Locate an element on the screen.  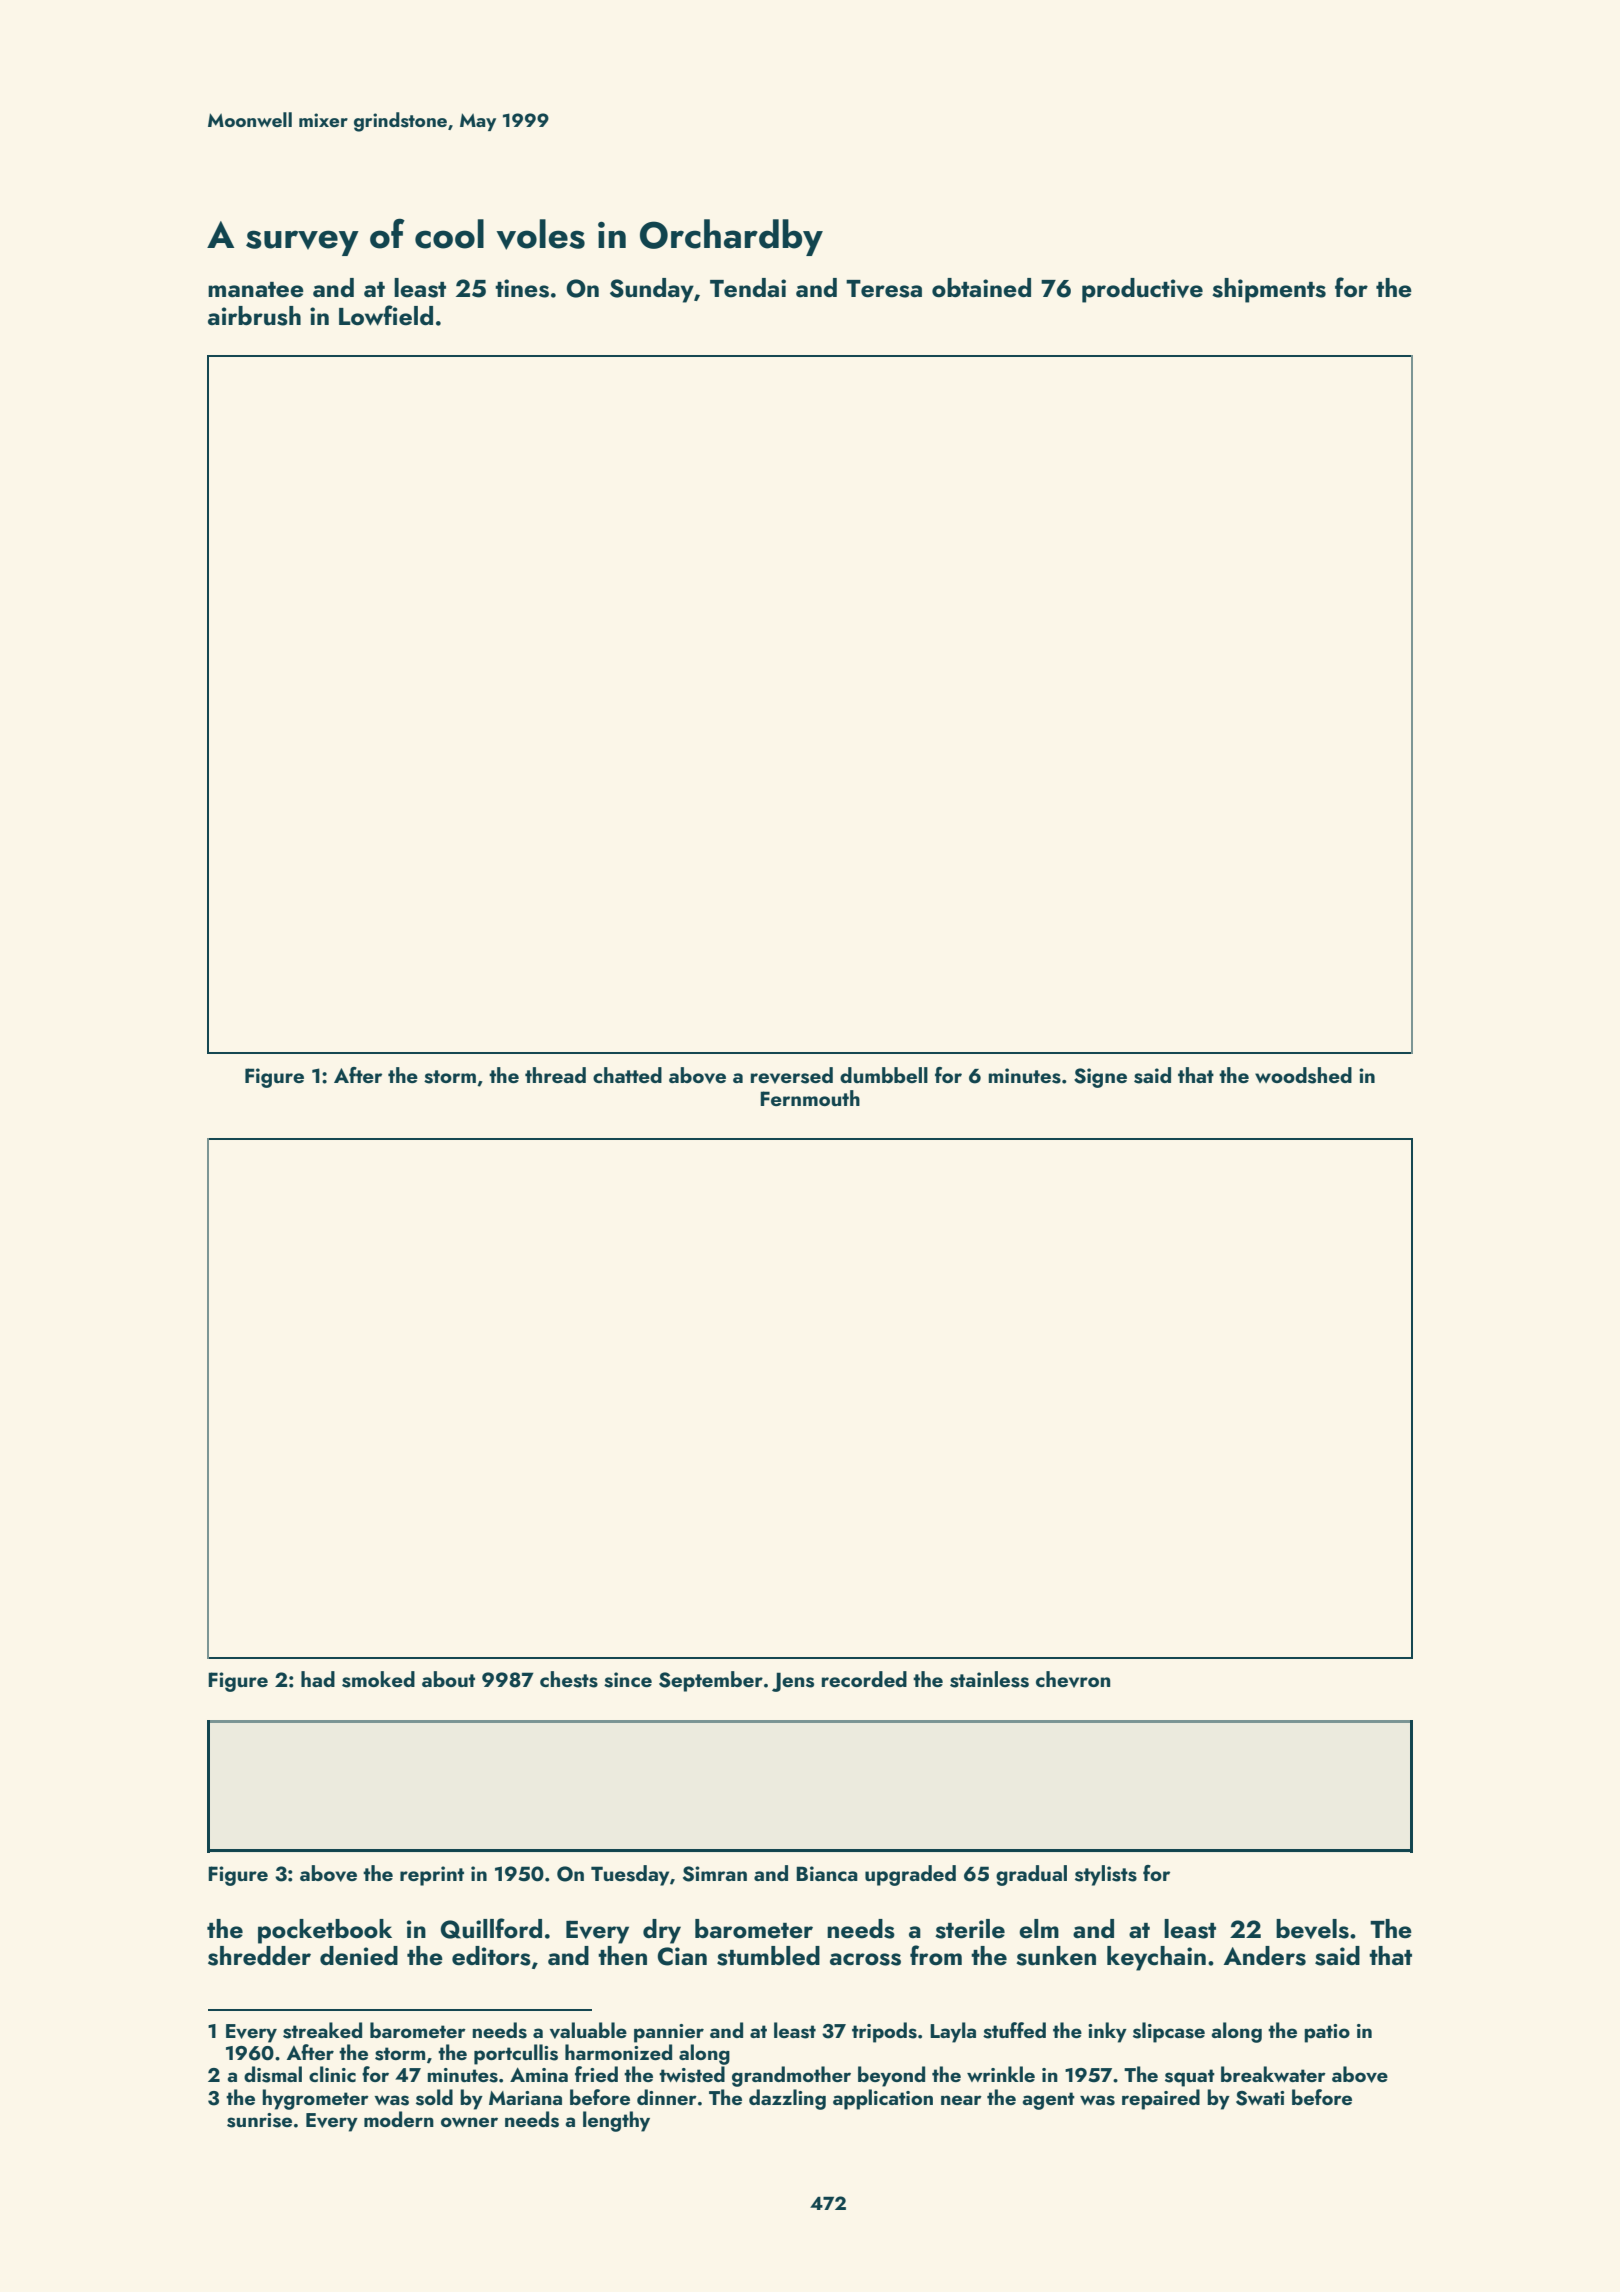
recorded is located at coordinates (864, 1679).
